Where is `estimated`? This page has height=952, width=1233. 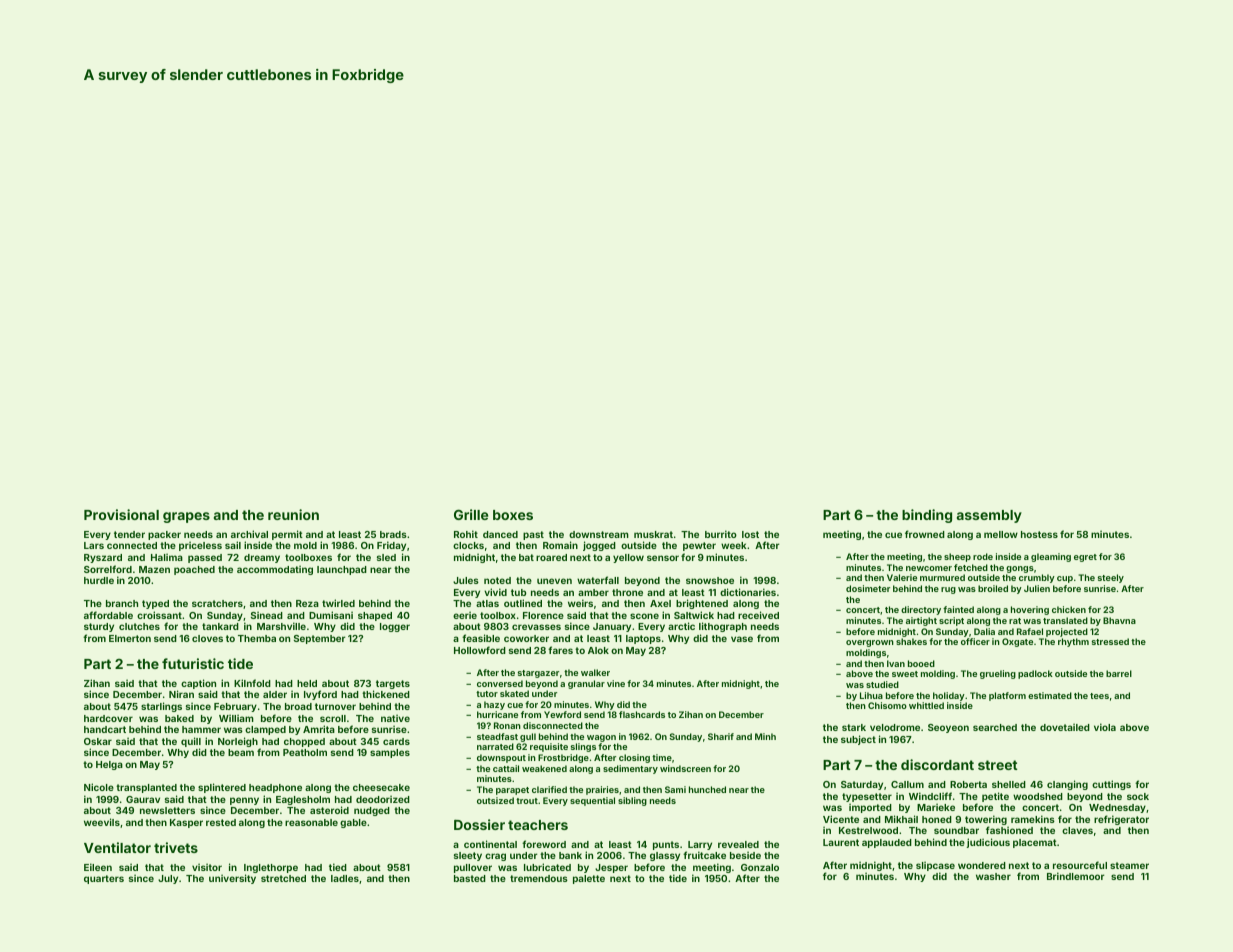
estimated is located at coordinates (1050, 695).
